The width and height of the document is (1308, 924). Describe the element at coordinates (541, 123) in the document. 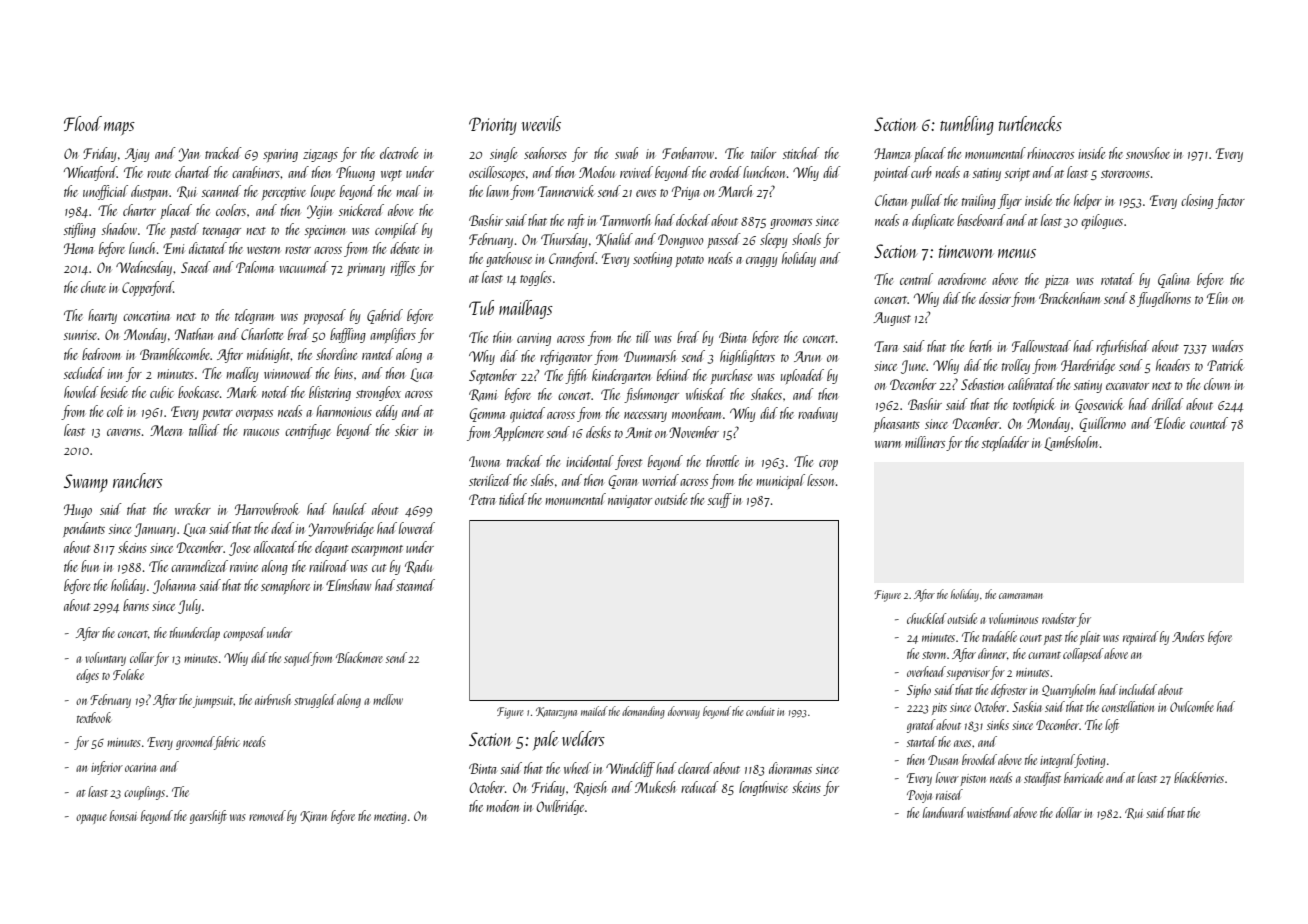

I see `weevils` at that location.
